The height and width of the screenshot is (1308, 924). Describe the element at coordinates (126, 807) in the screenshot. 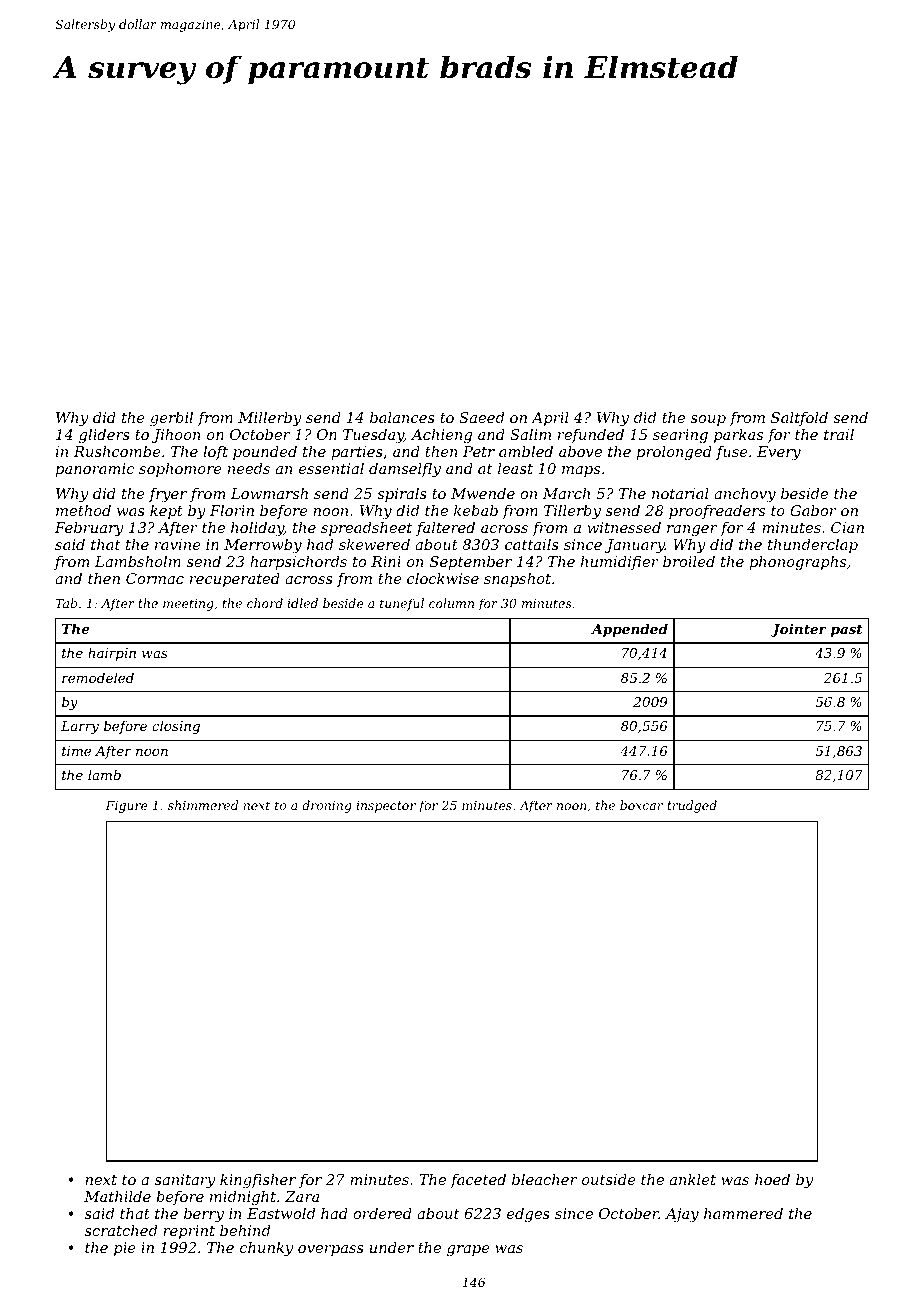

I see `Figure` at that location.
